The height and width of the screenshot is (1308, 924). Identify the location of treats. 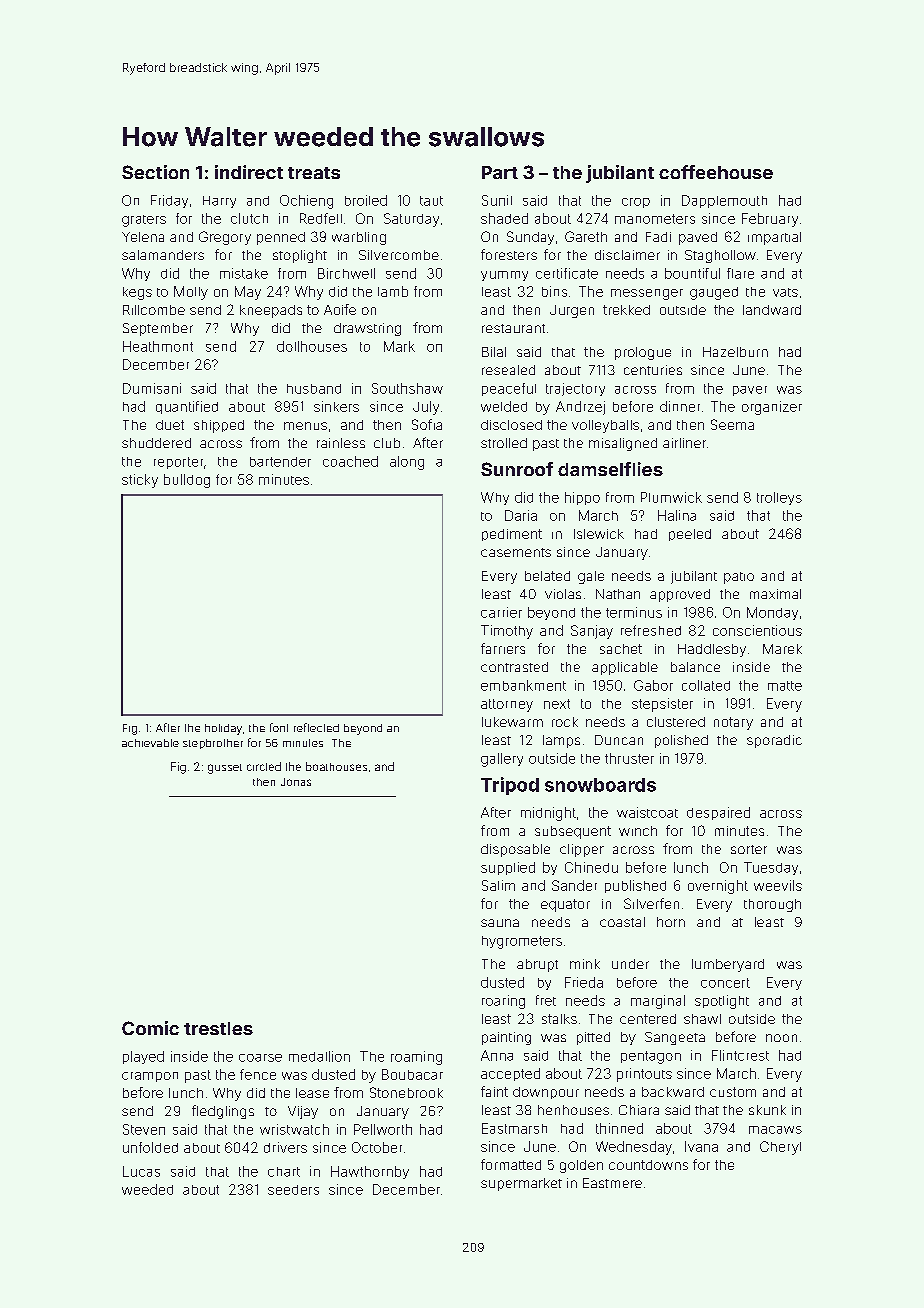
(314, 173).
